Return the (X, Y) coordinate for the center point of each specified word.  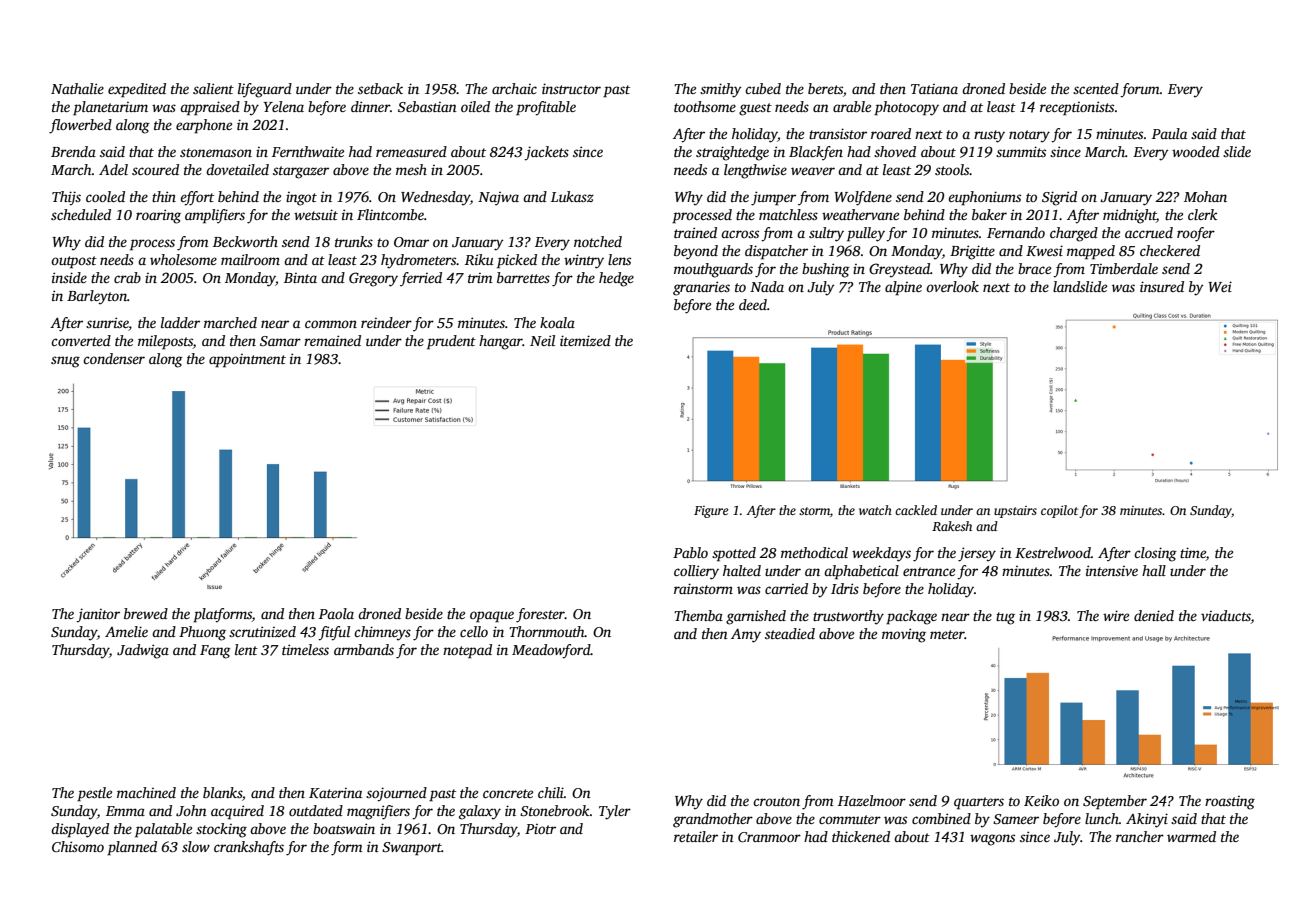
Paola (336, 613)
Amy (746, 636)
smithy (721, 90)
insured (1162, 286)
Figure (711, 512)
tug (1005, 618)
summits (1021, 151)
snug (65, 362)
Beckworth (245, 241)
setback (380, 88)
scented (1096, 88)
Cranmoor (769, 837)
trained (695, 232)
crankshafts (249, 848)
